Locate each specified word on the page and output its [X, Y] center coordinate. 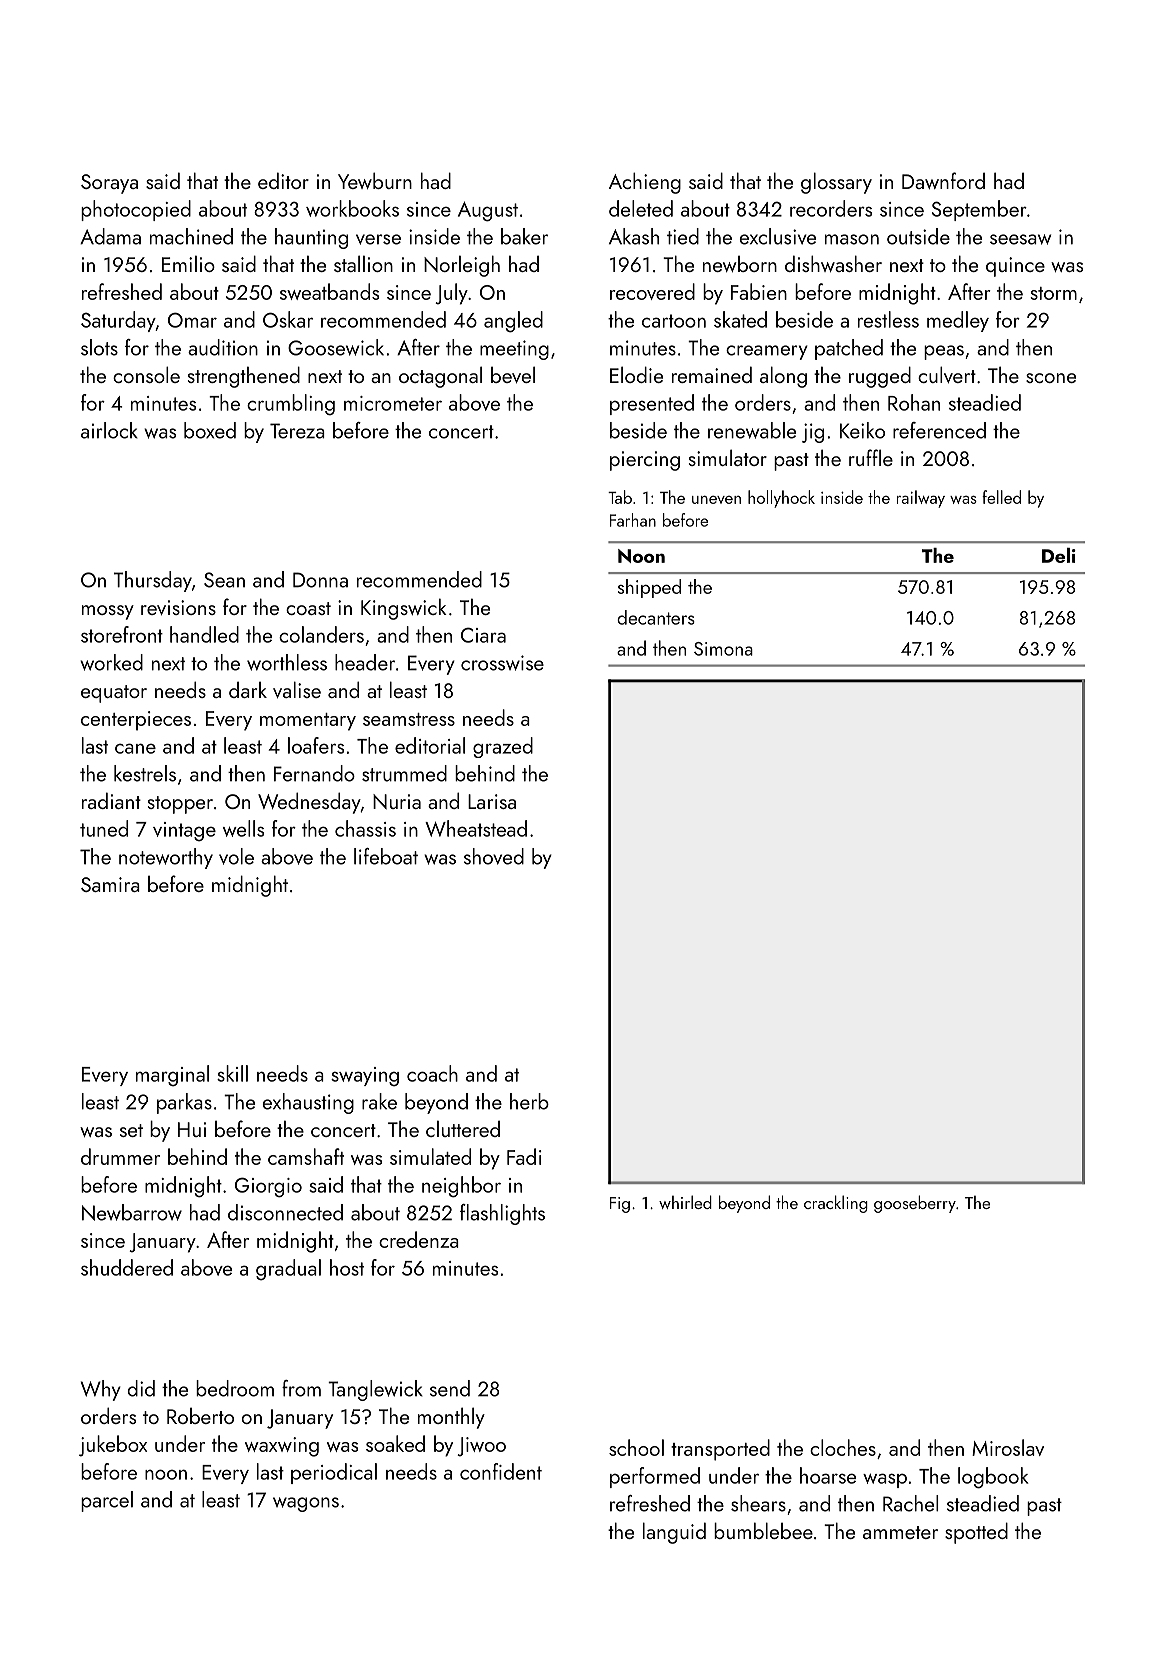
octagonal [440, 377]
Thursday [153, 581]
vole [236, 856]
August [488, 211]
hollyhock [781, 499]
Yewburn [375, 180]
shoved [494, 856]
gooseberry [915, 1204]
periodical [334, 1473]
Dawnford [943, 180]
